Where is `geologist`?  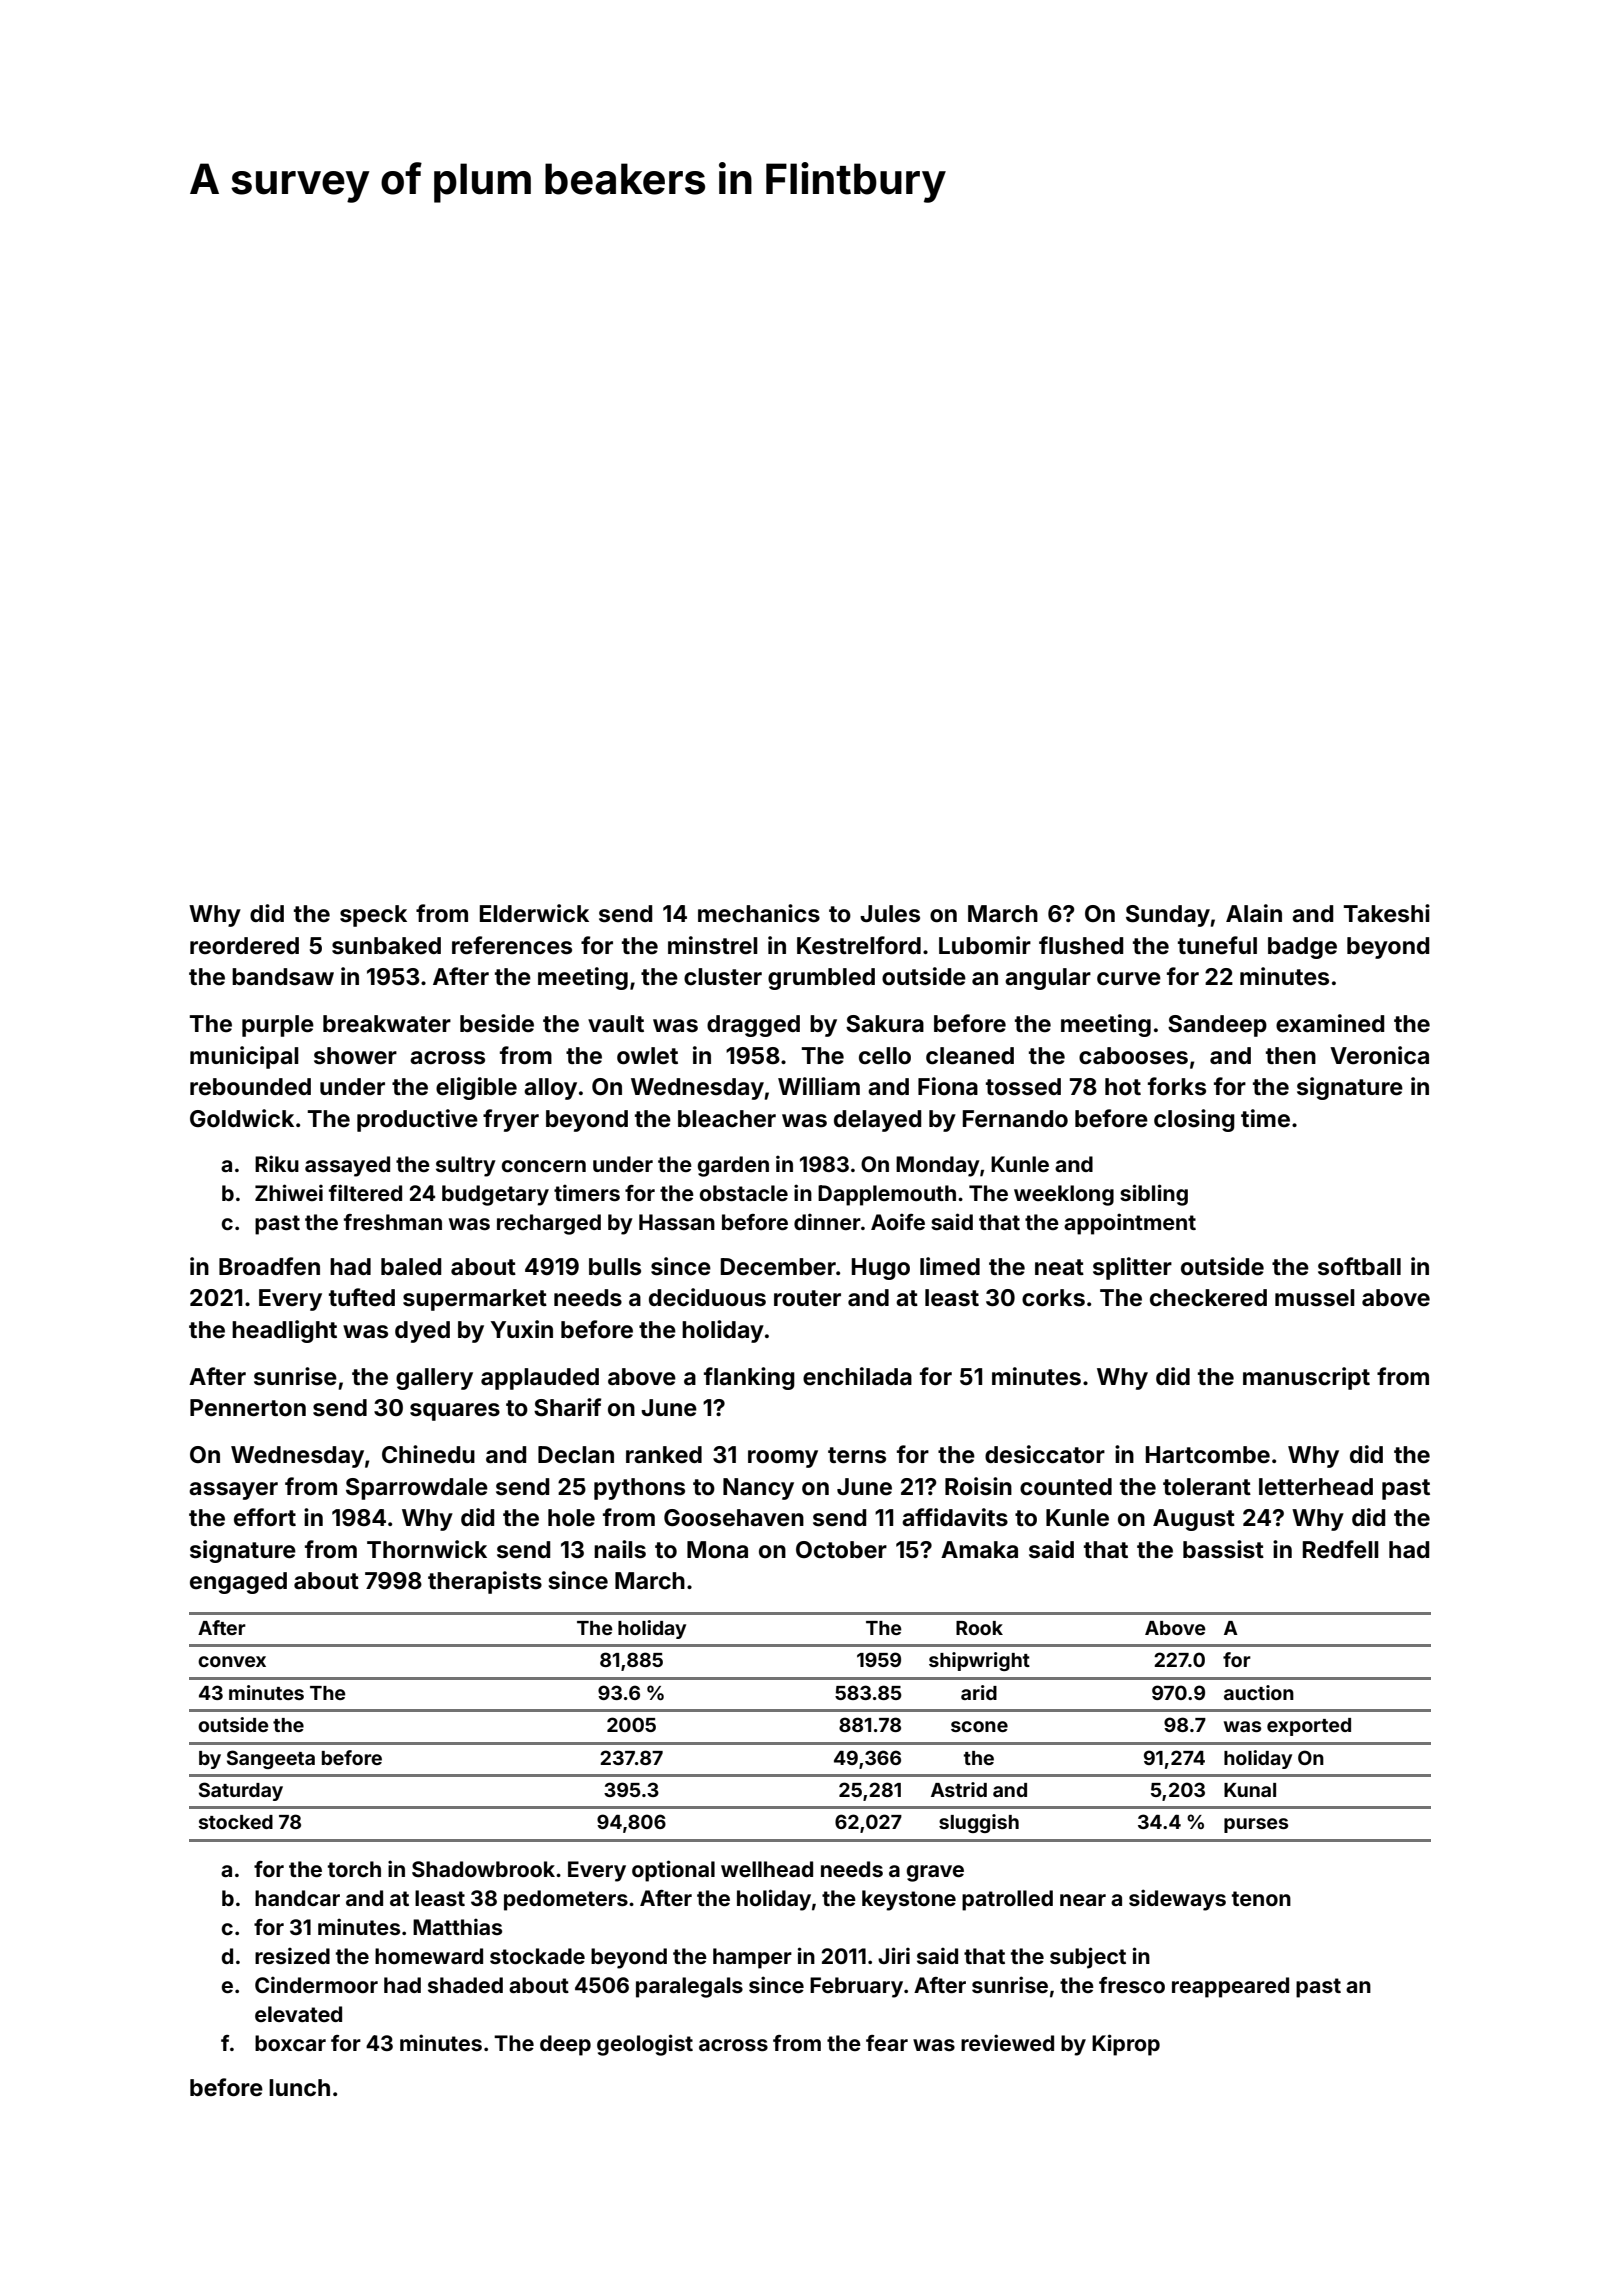 geologist is located at coordinates (645, 2045).
